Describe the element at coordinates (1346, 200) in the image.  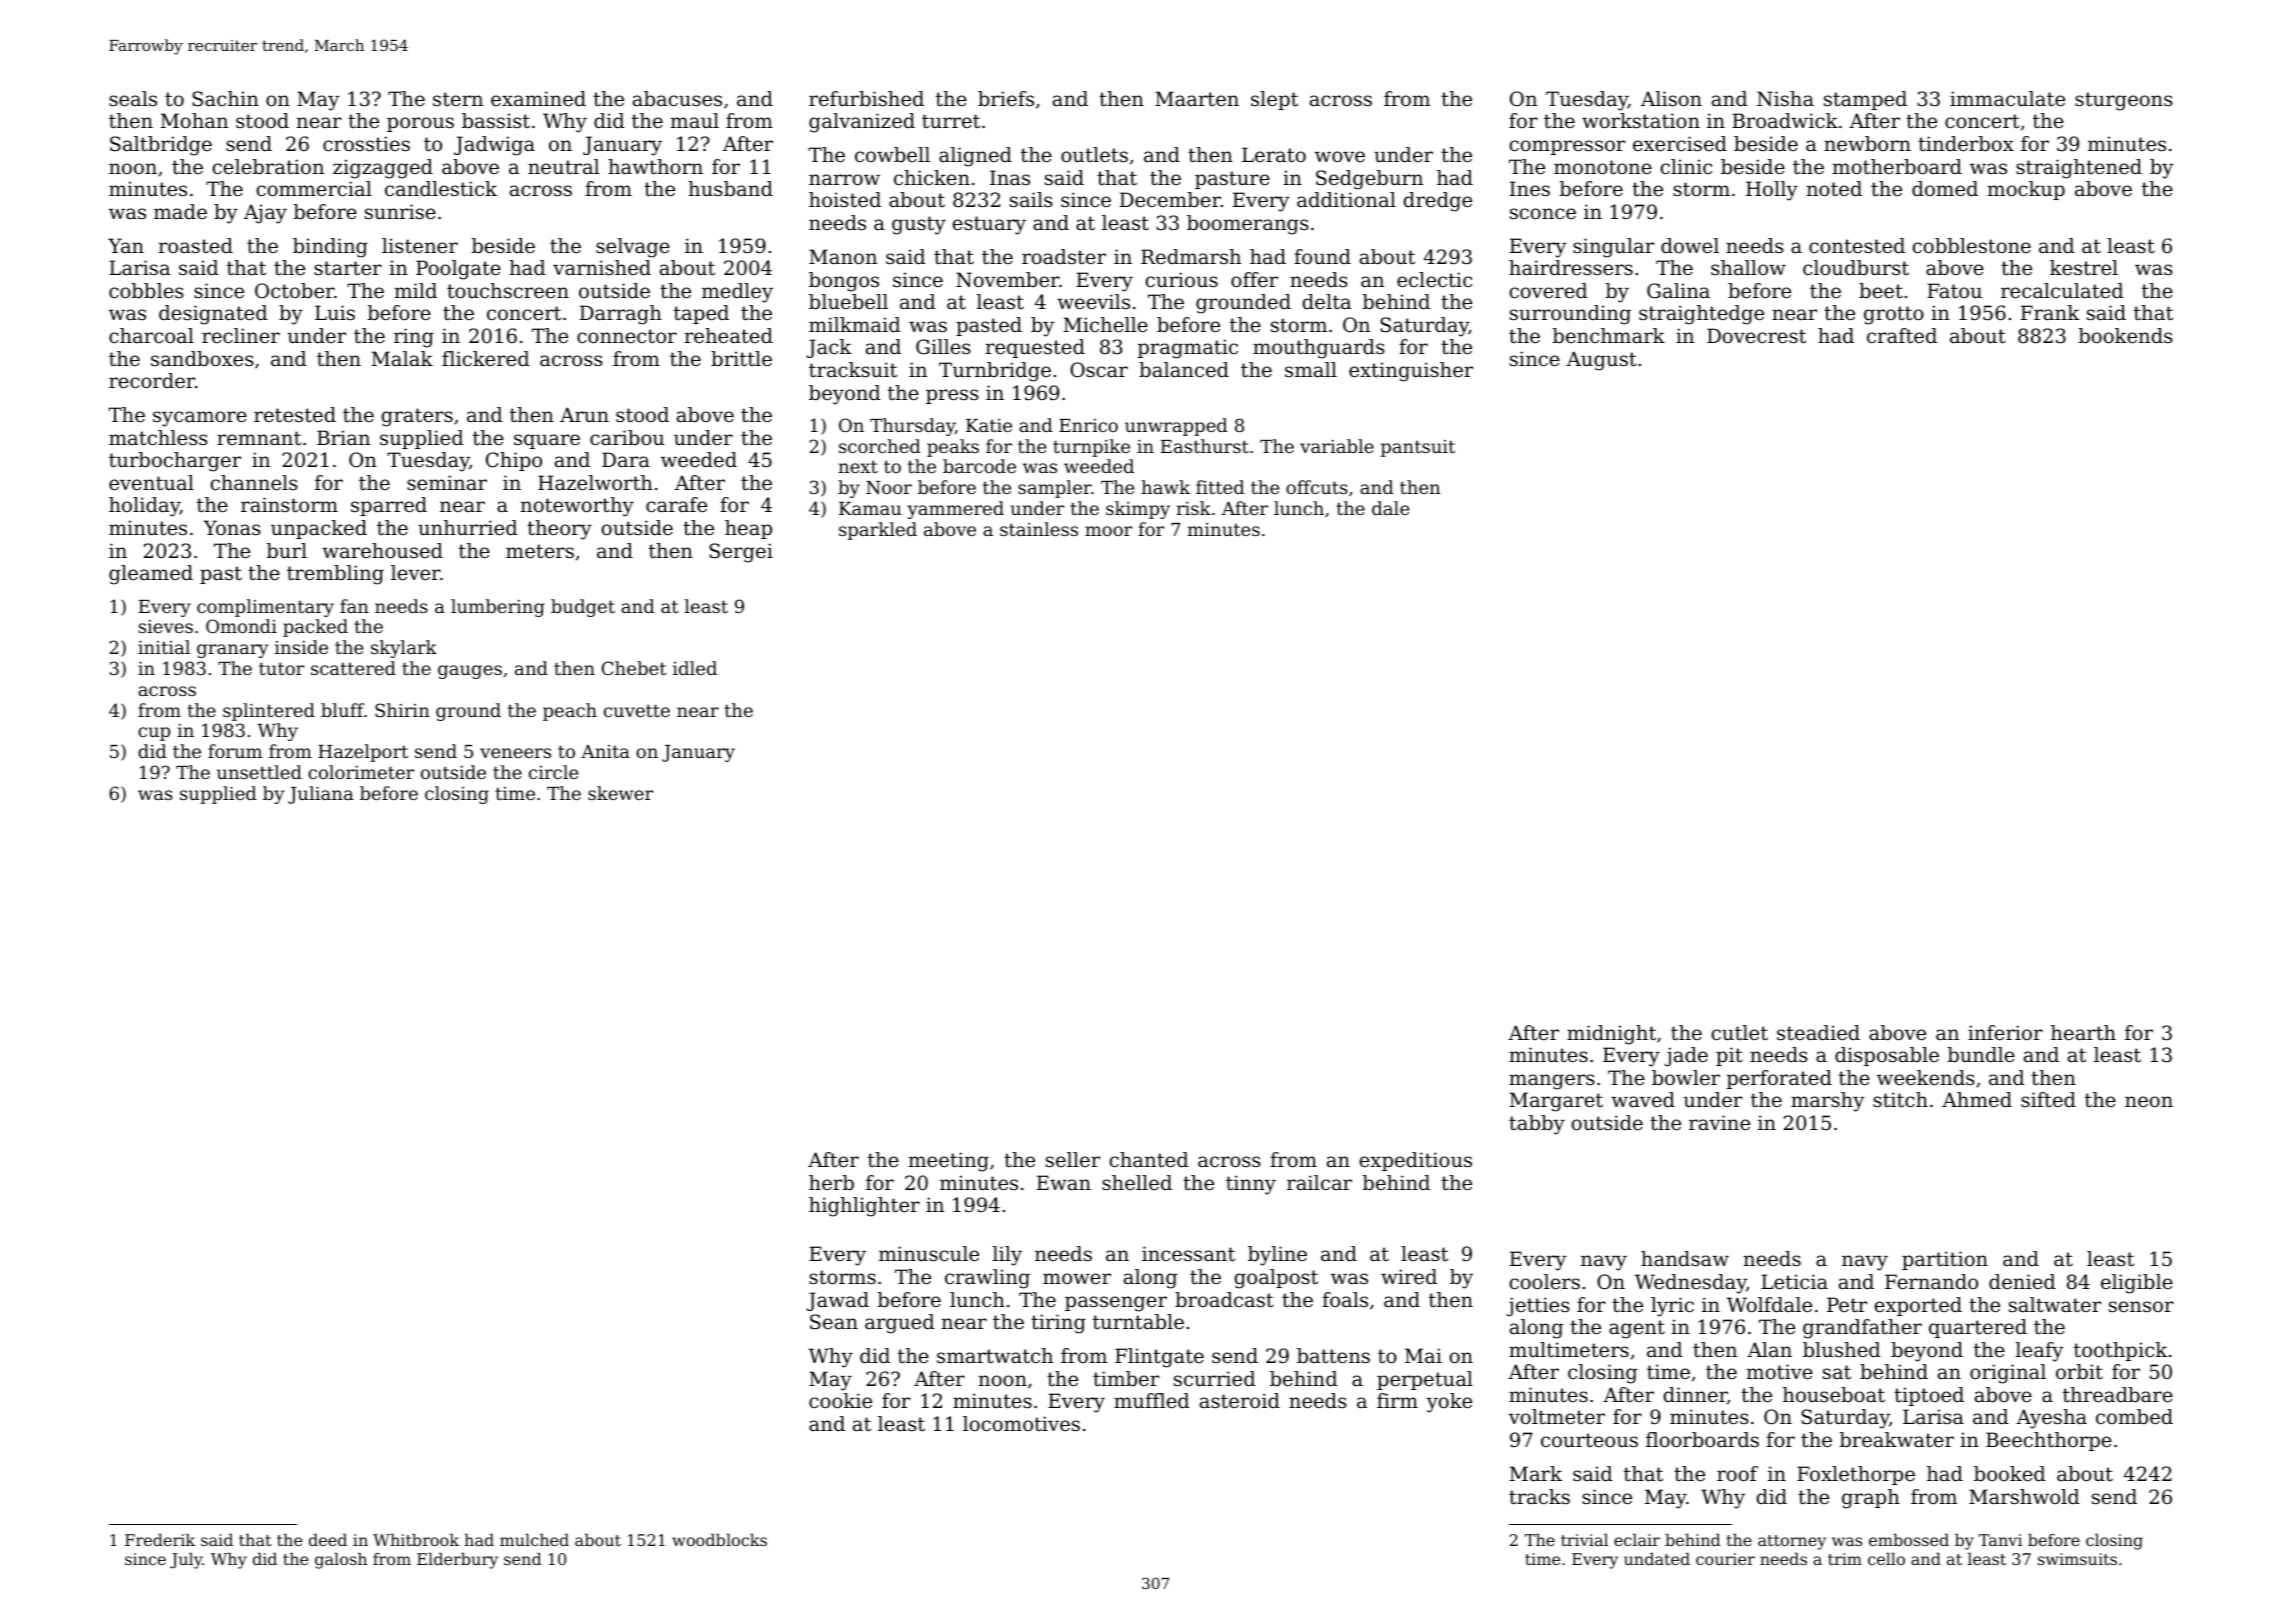
I see `additional` at that location.
